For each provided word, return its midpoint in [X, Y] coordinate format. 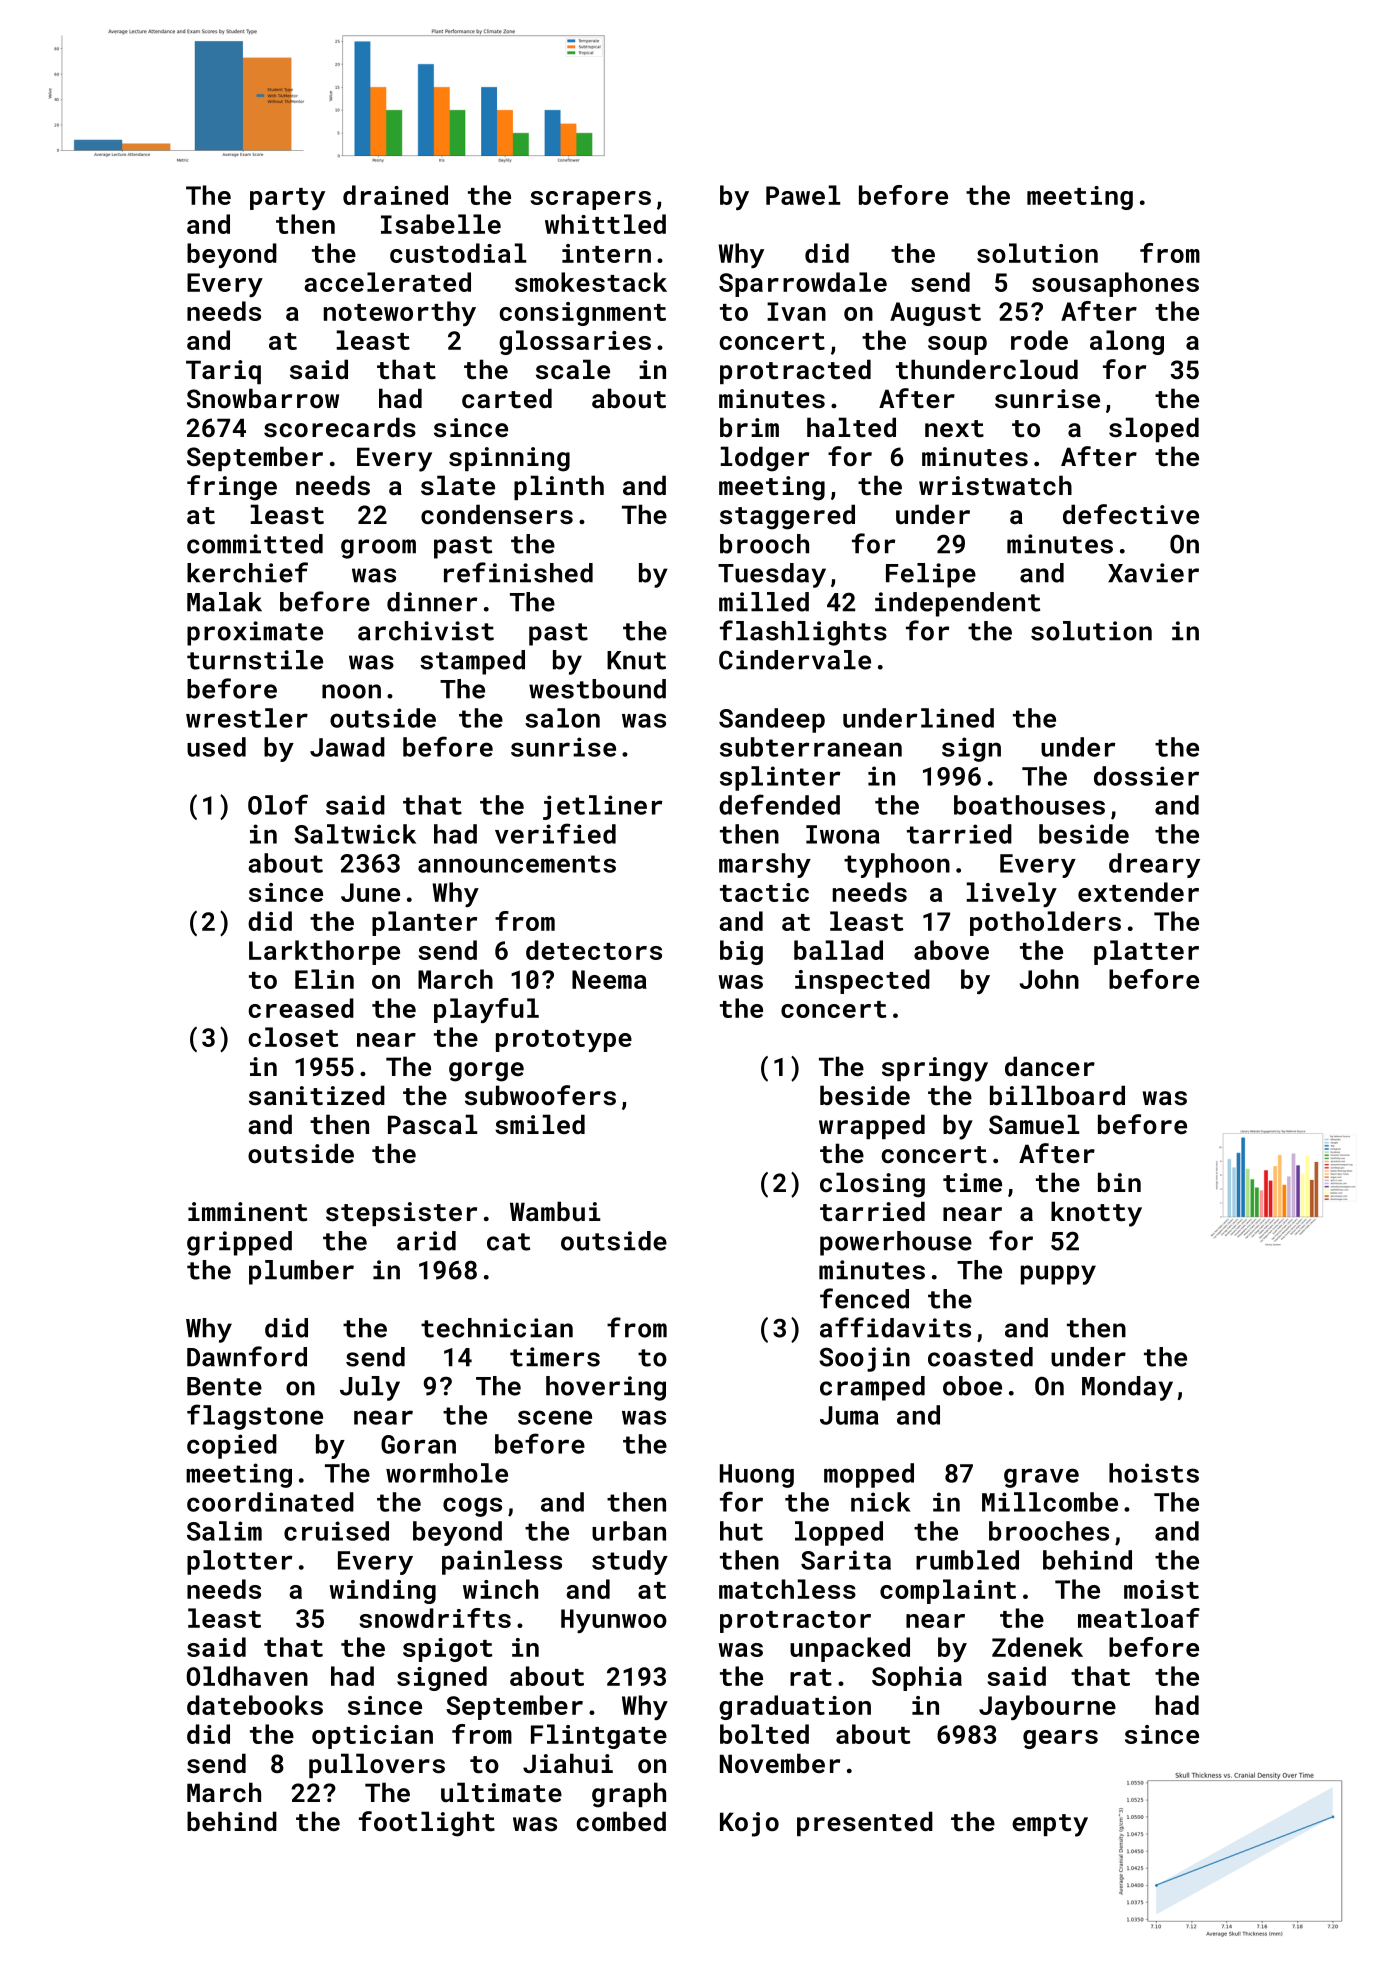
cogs [472, 1507]
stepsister [401, 1214]
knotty [1096, 1214]
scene [555, 1417]
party [287, 199]
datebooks [255, 1705]
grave [1041, 1478]
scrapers [590, 200]
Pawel [803, 195]
